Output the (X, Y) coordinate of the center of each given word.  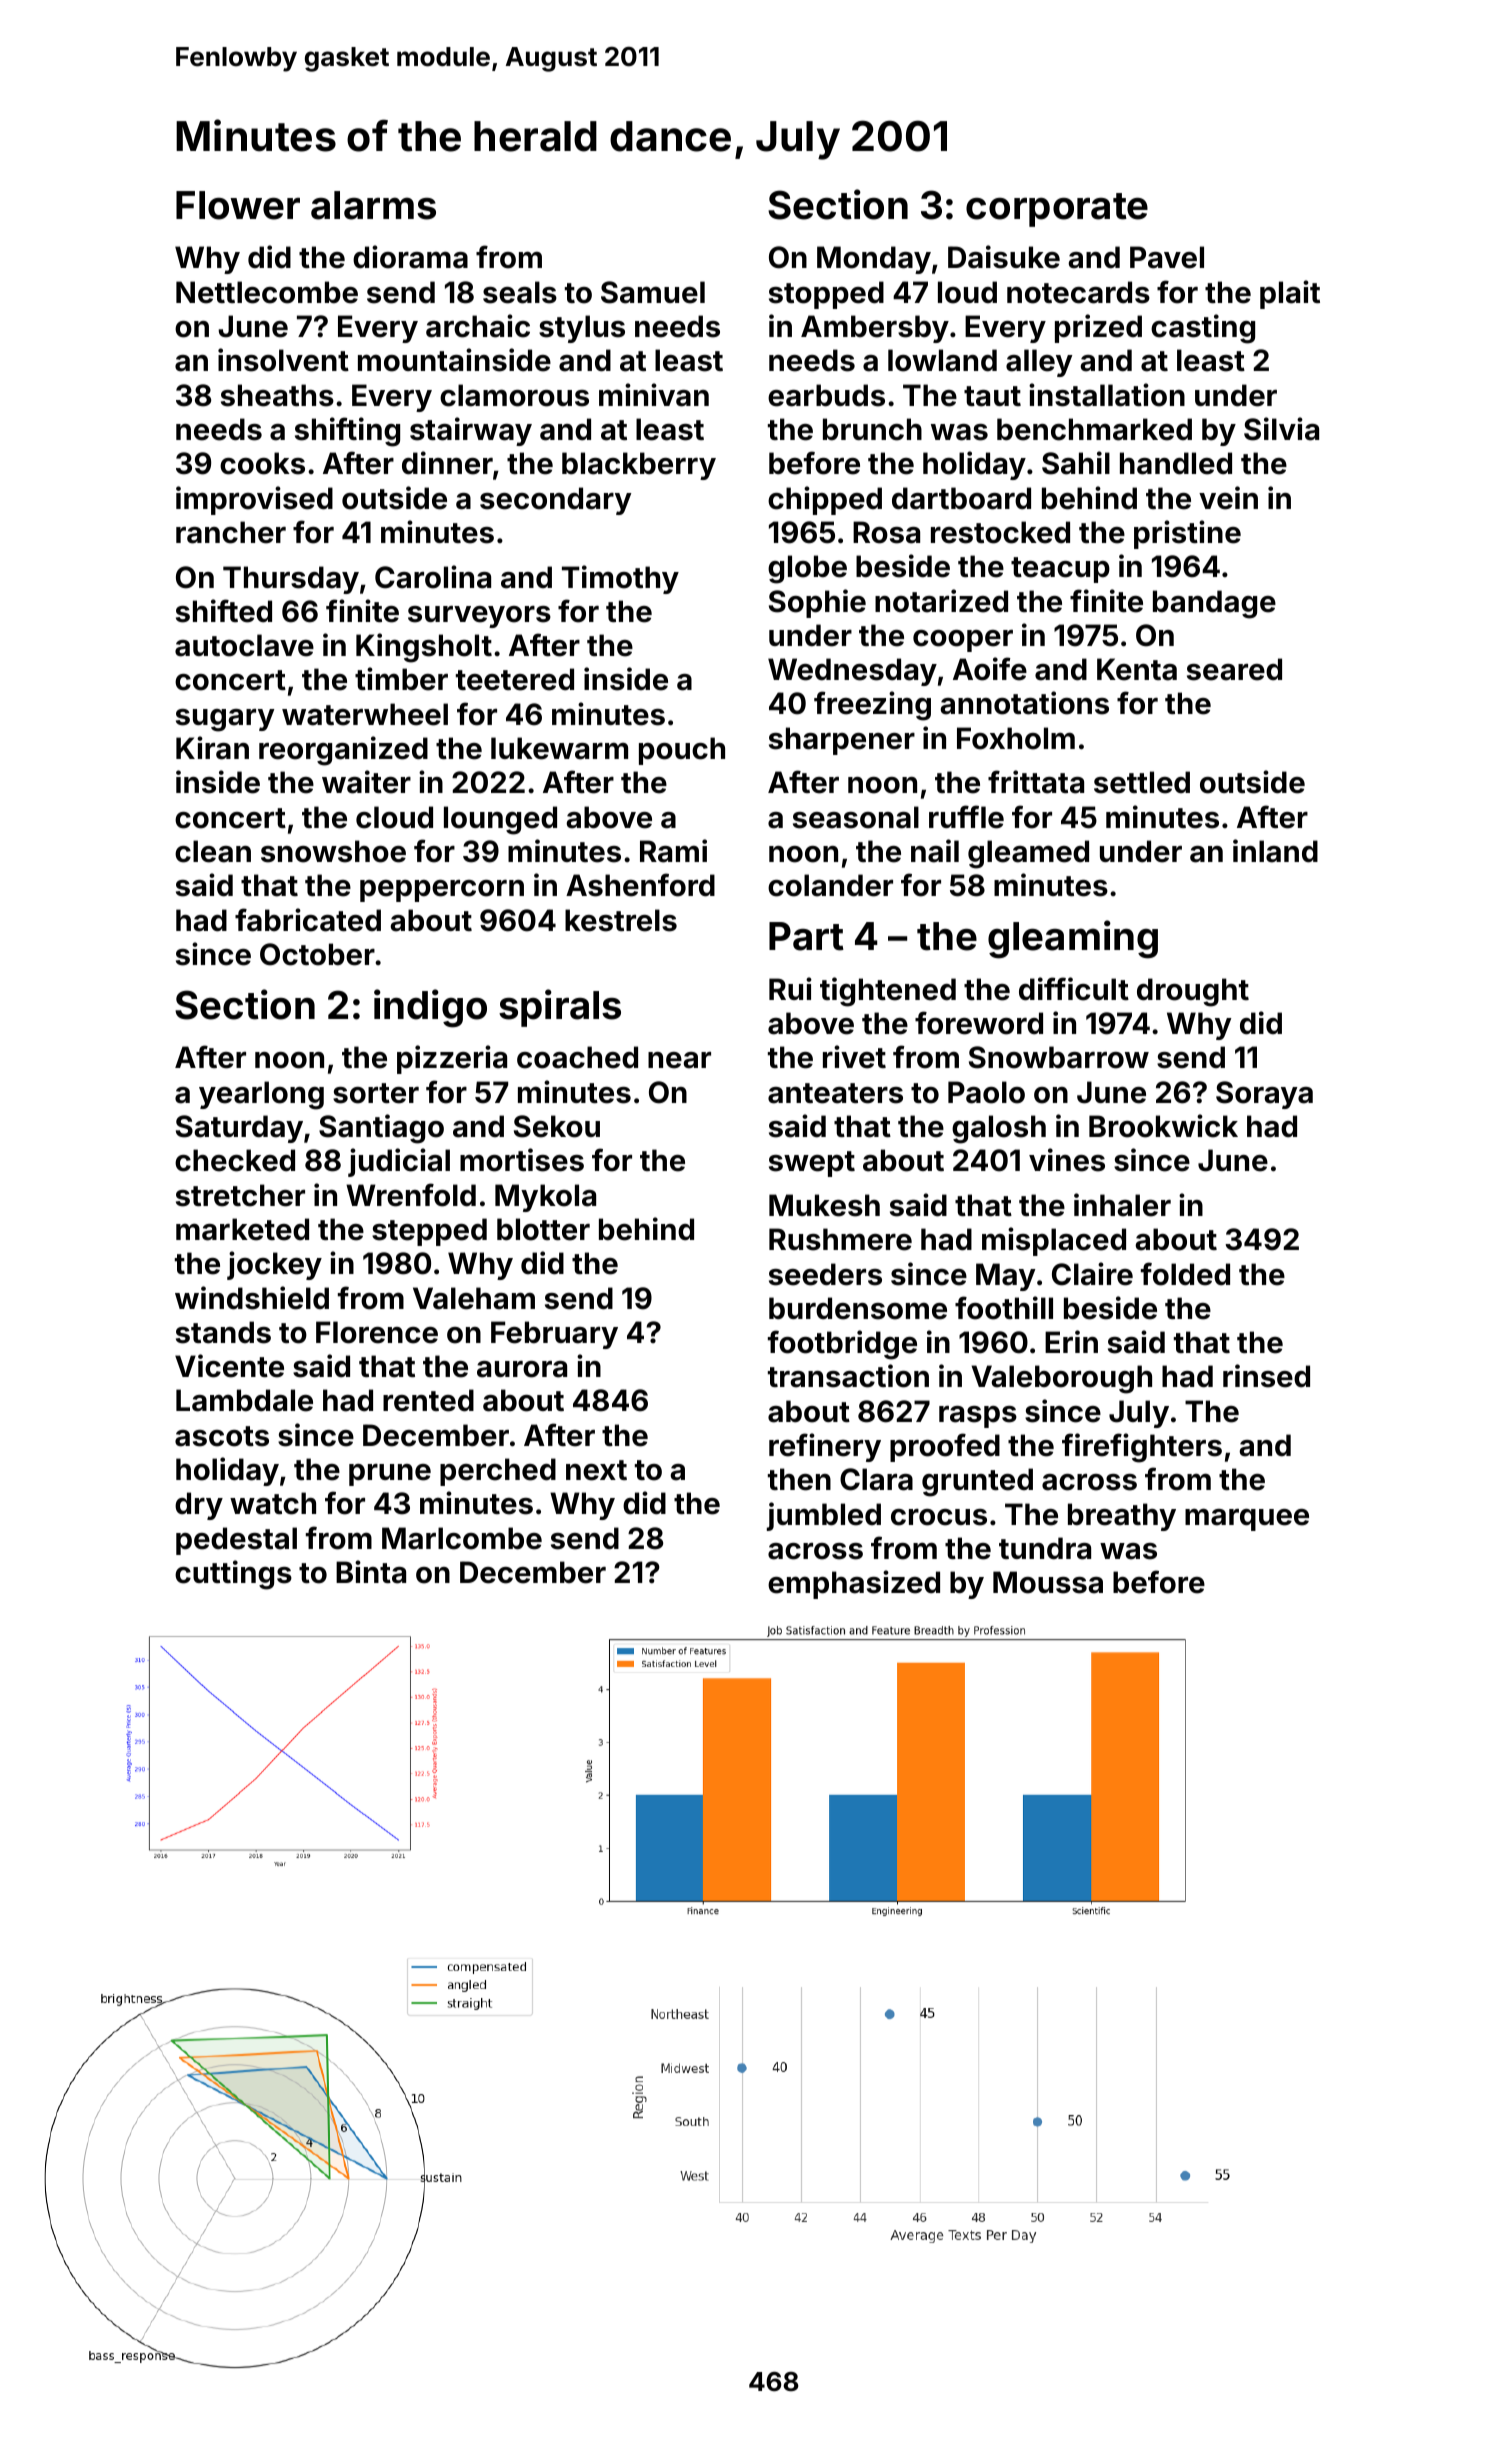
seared (1234, 669)
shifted (224, 611)
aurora (522, 1369)
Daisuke (1004, 257)
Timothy (620, 579)
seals (520, 292)
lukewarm (559, 748)
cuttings (233, 1575)
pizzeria (452, 1059)
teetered (515, 679)
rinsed (1266, 1376)
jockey (274, 1265)
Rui (790, 988)
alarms (373, 205)
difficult (1074, 989)
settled (1142, 782)
